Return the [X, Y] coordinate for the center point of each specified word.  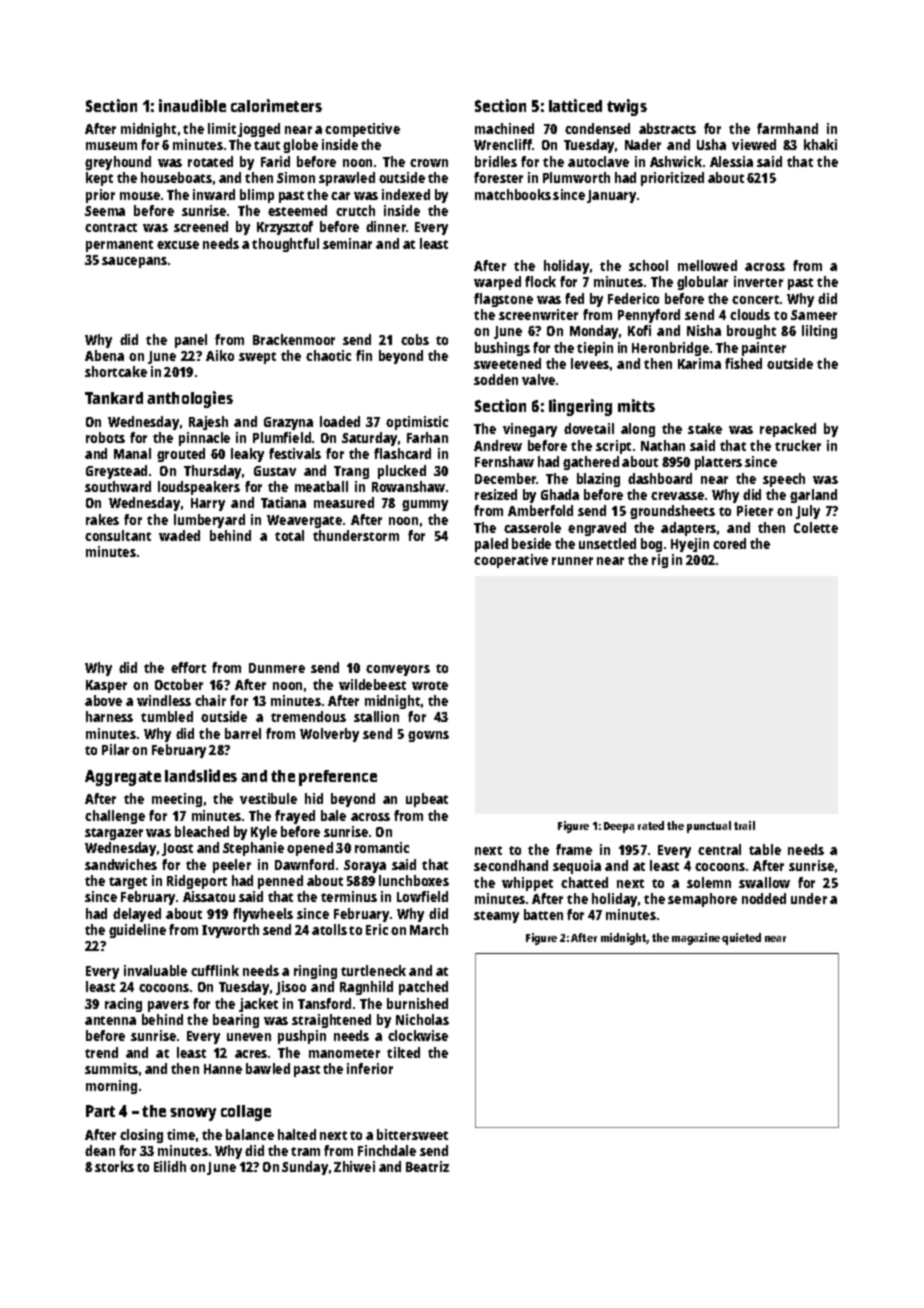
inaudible [192, 105]
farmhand [787, 128]
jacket [258, 1005]
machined [504, 128]
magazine [696, 939]
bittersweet [412, 1134]
